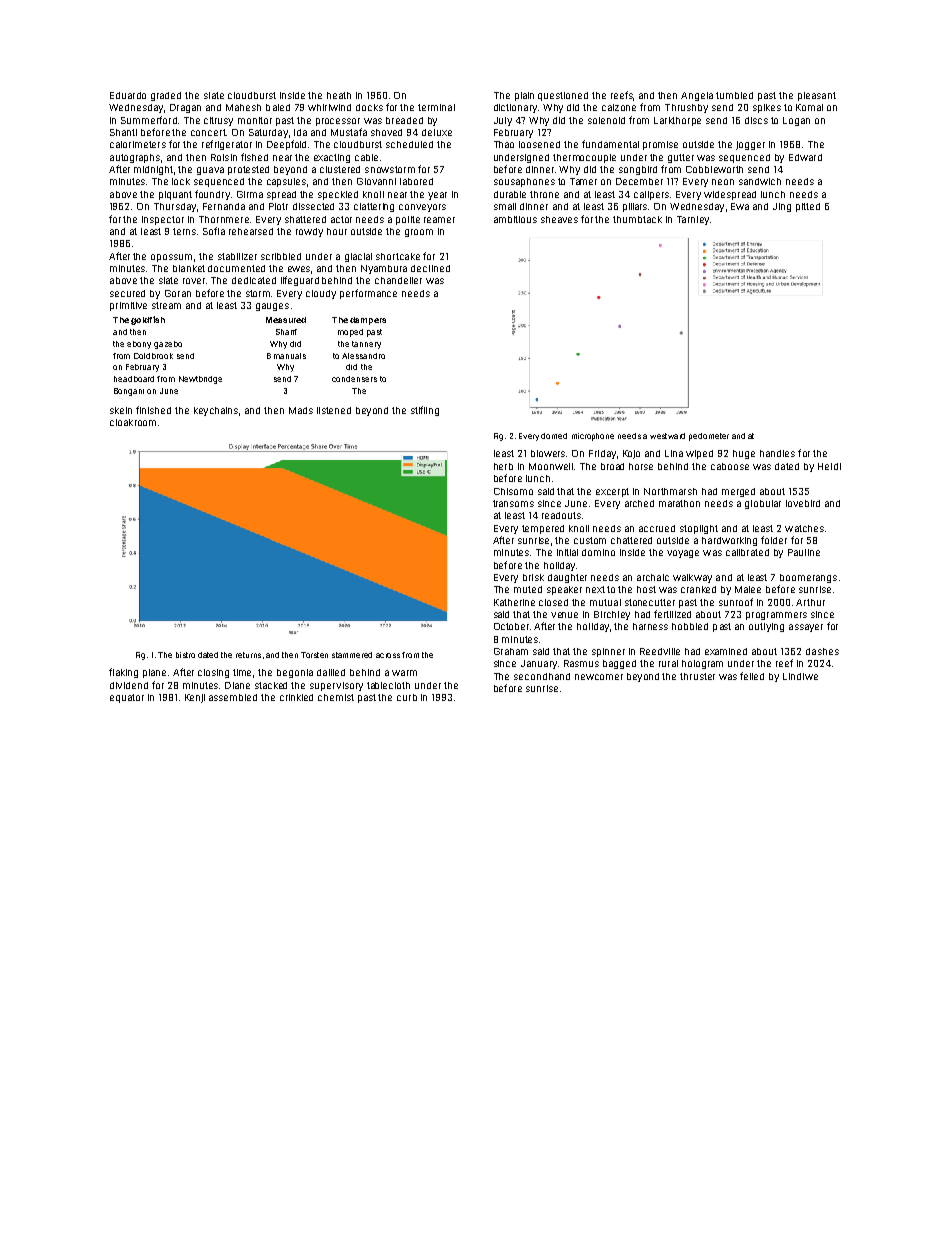  Describe the element at coordinates (128, 306) in the screenshot. I see `primitive` at that location.
